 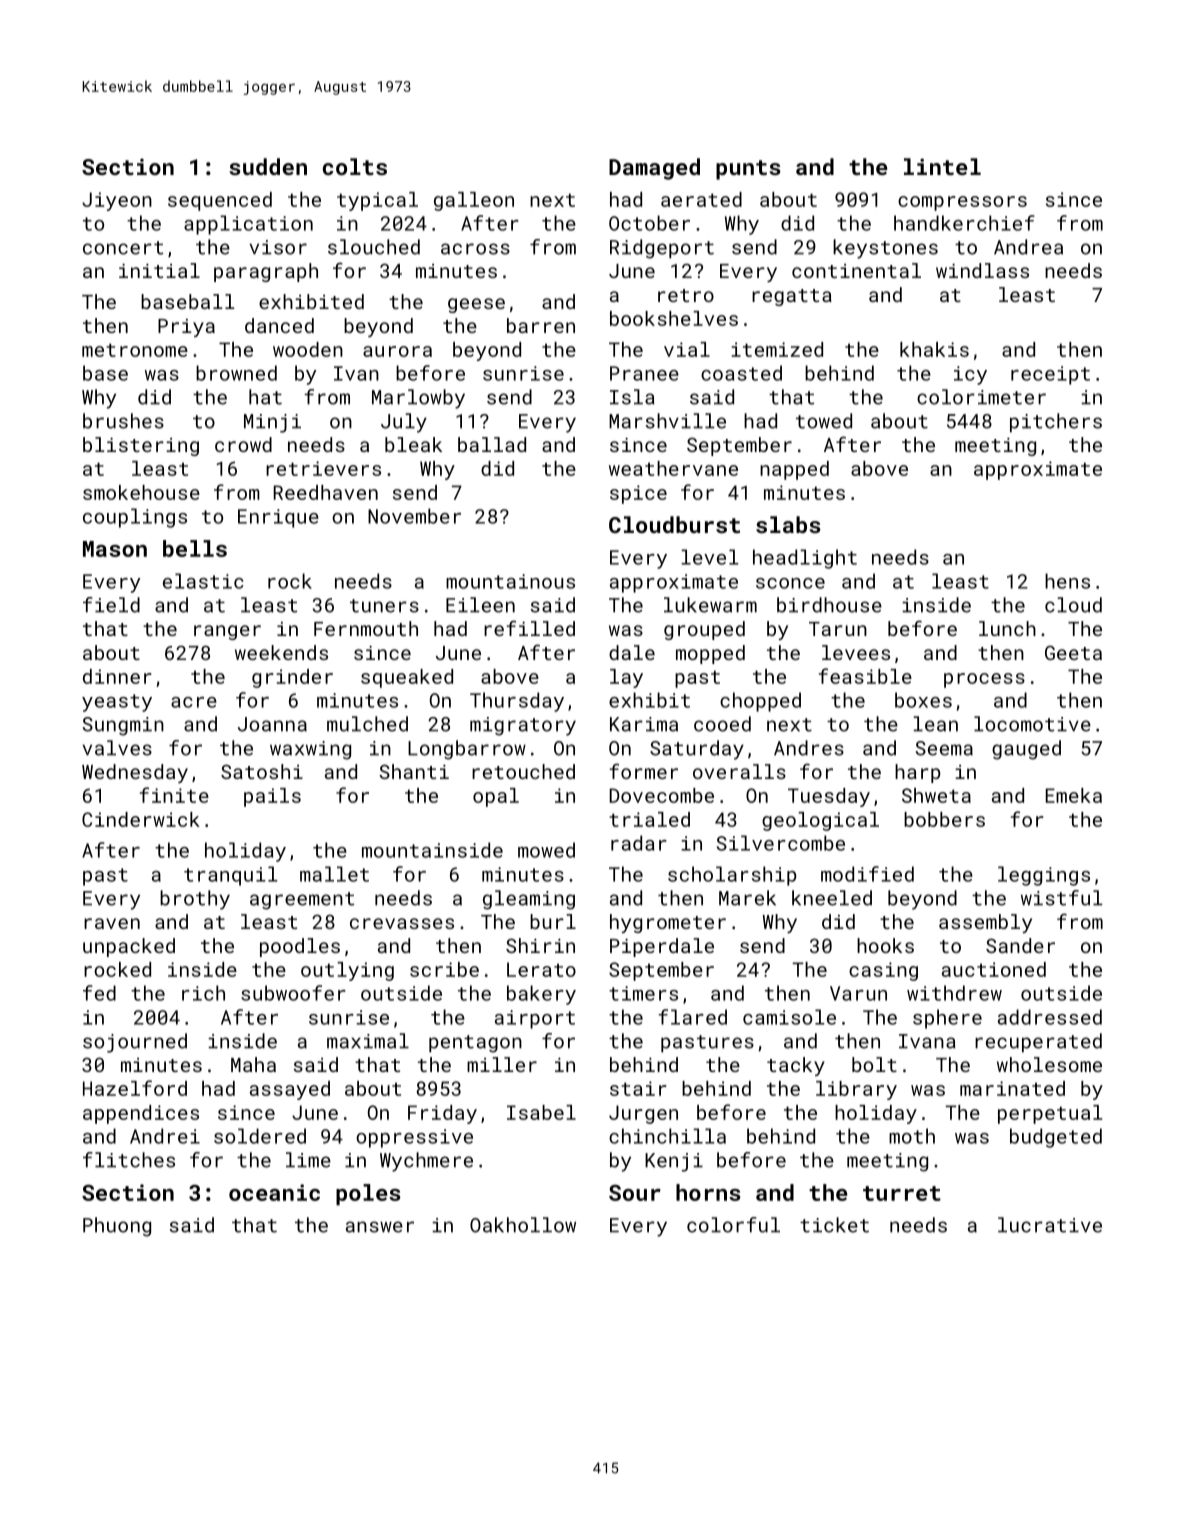 What do you see at coordinates (942, 166) in the page?
I see `lintel` at bounding box center [942, 166].
